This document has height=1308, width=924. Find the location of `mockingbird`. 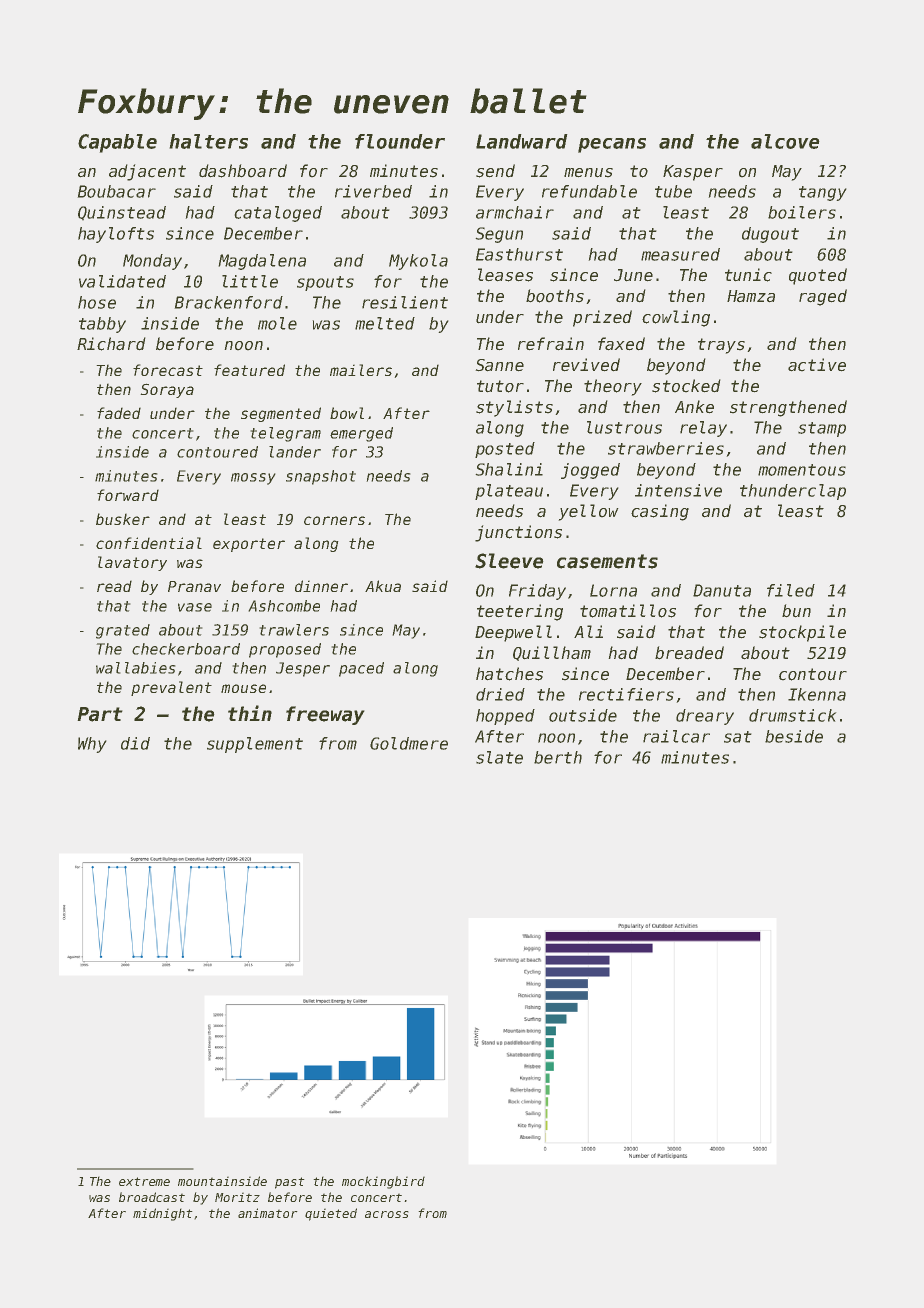

mockingbird is located at coordinates (383, 1182).
